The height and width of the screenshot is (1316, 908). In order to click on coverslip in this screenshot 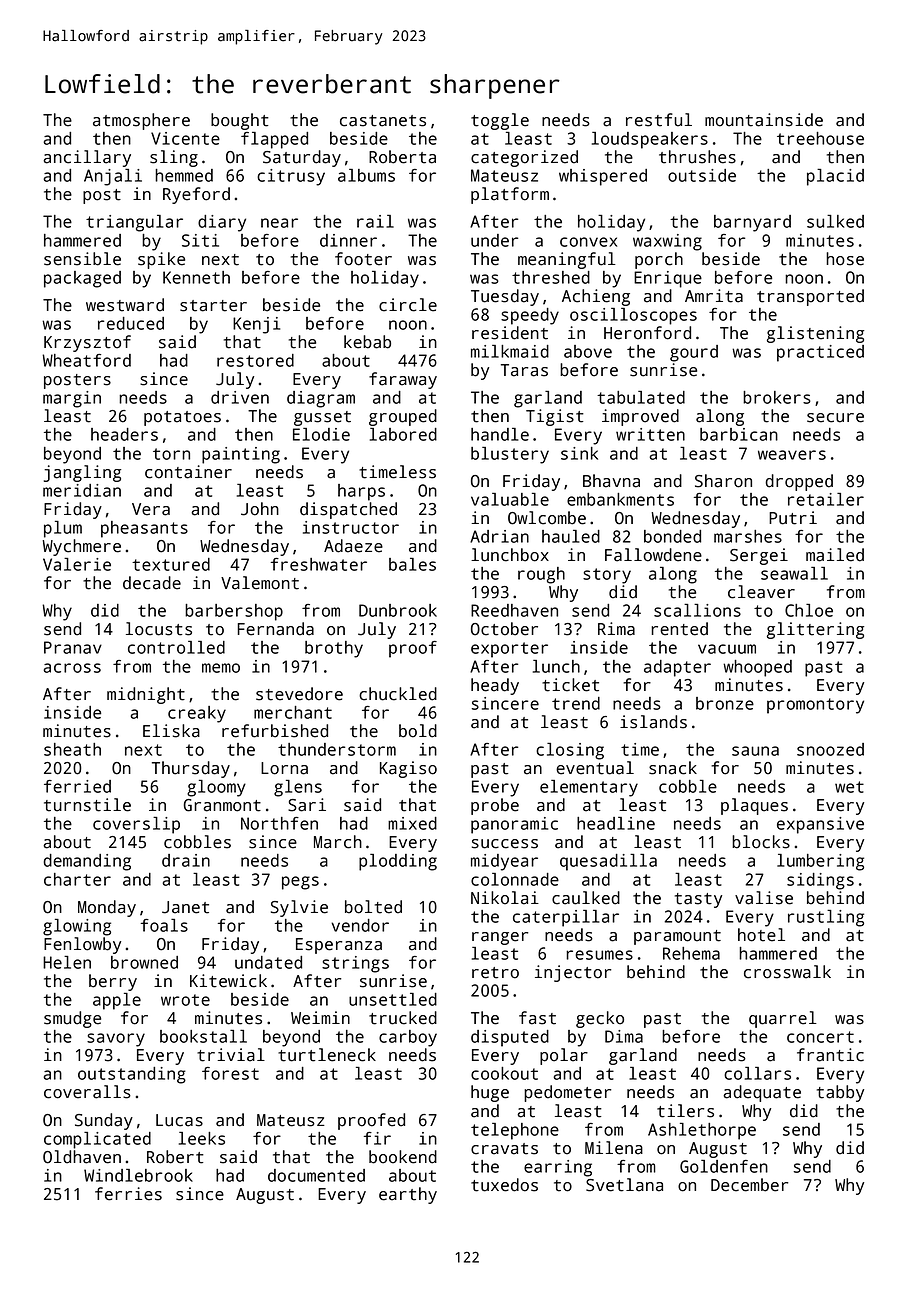, I will do `click(136, 825)`.
